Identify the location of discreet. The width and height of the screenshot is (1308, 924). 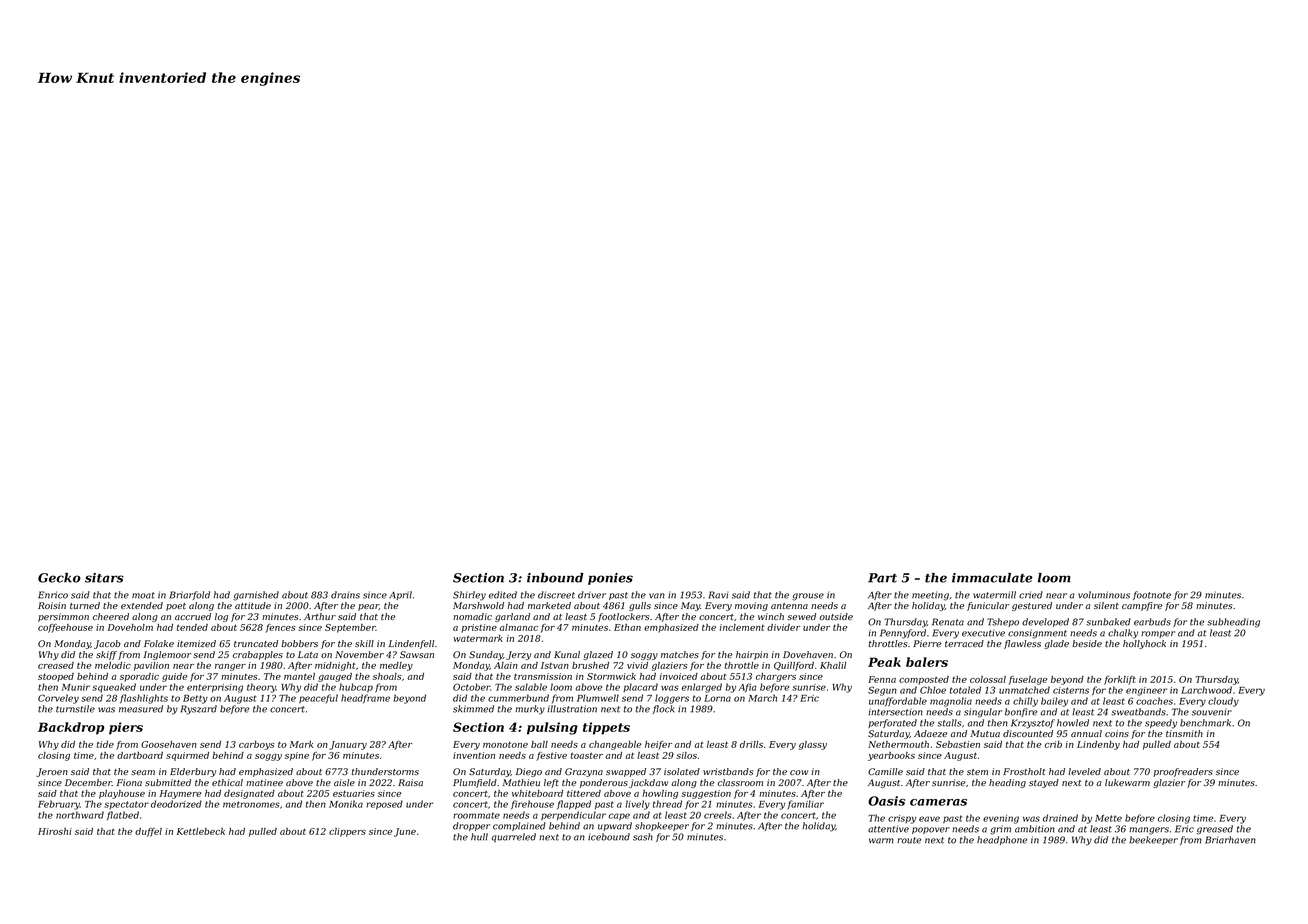
(556, 595).
